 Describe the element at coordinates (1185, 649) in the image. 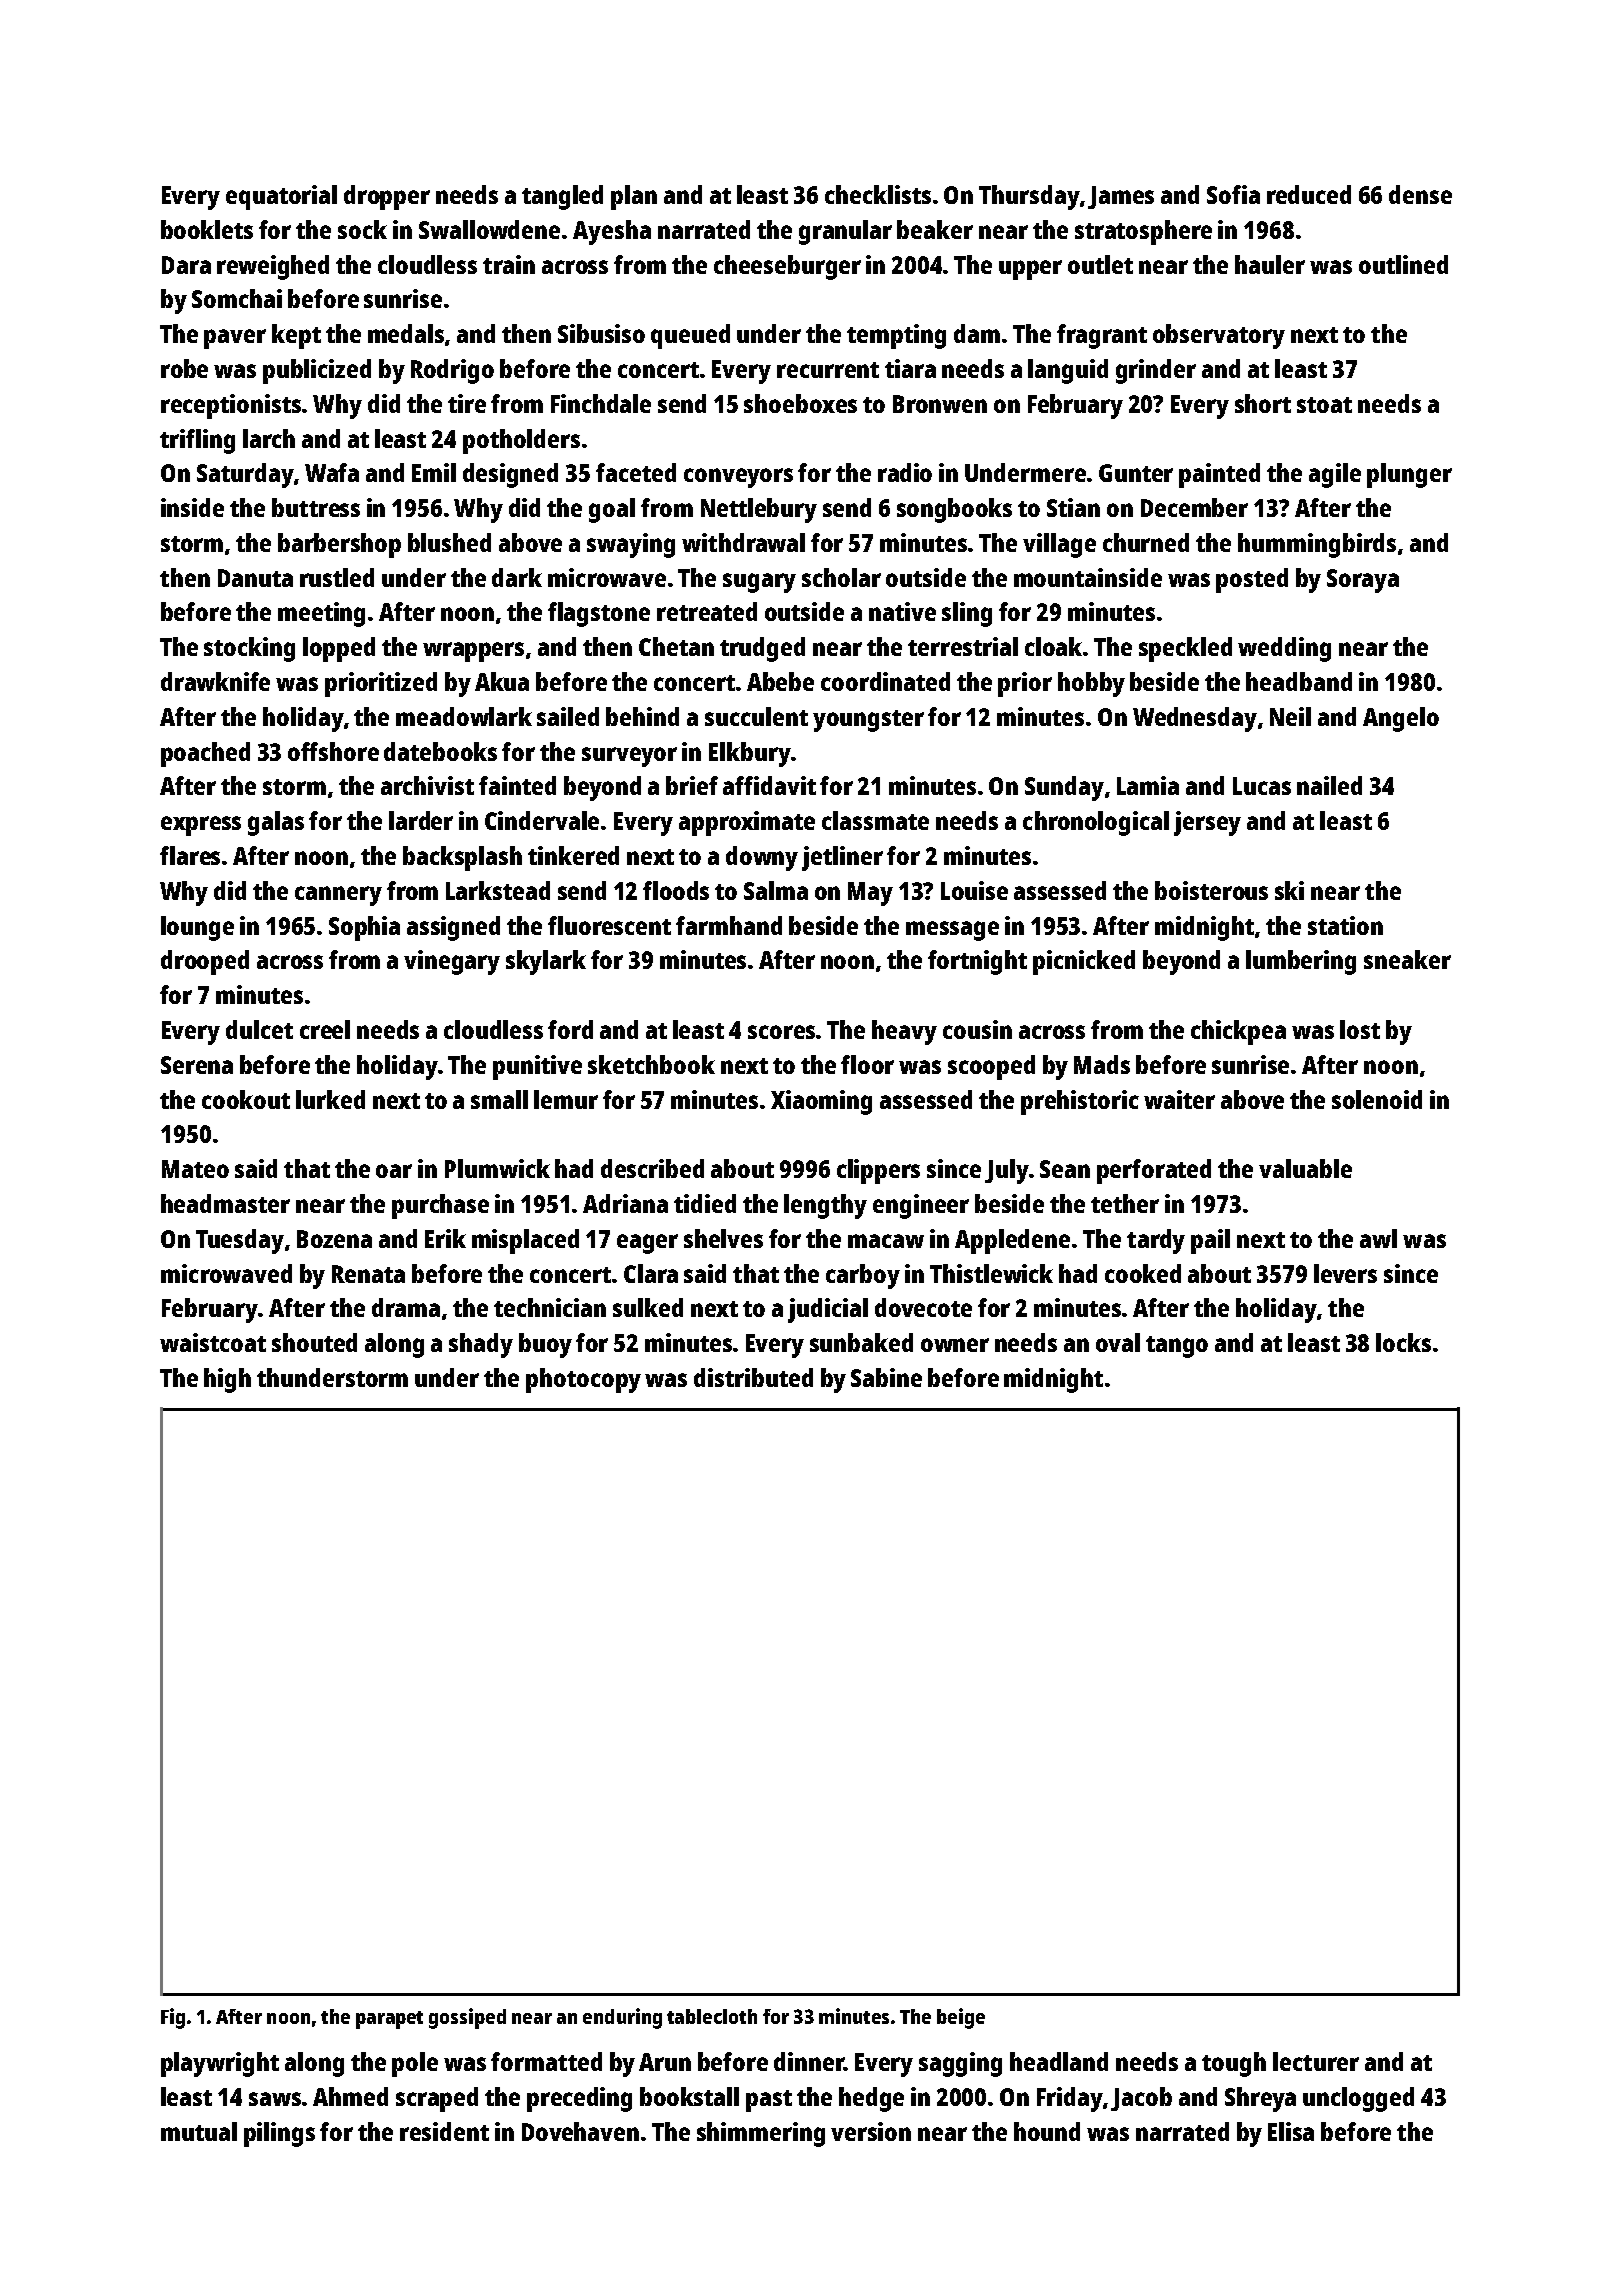

I see `speckled` at that location.
